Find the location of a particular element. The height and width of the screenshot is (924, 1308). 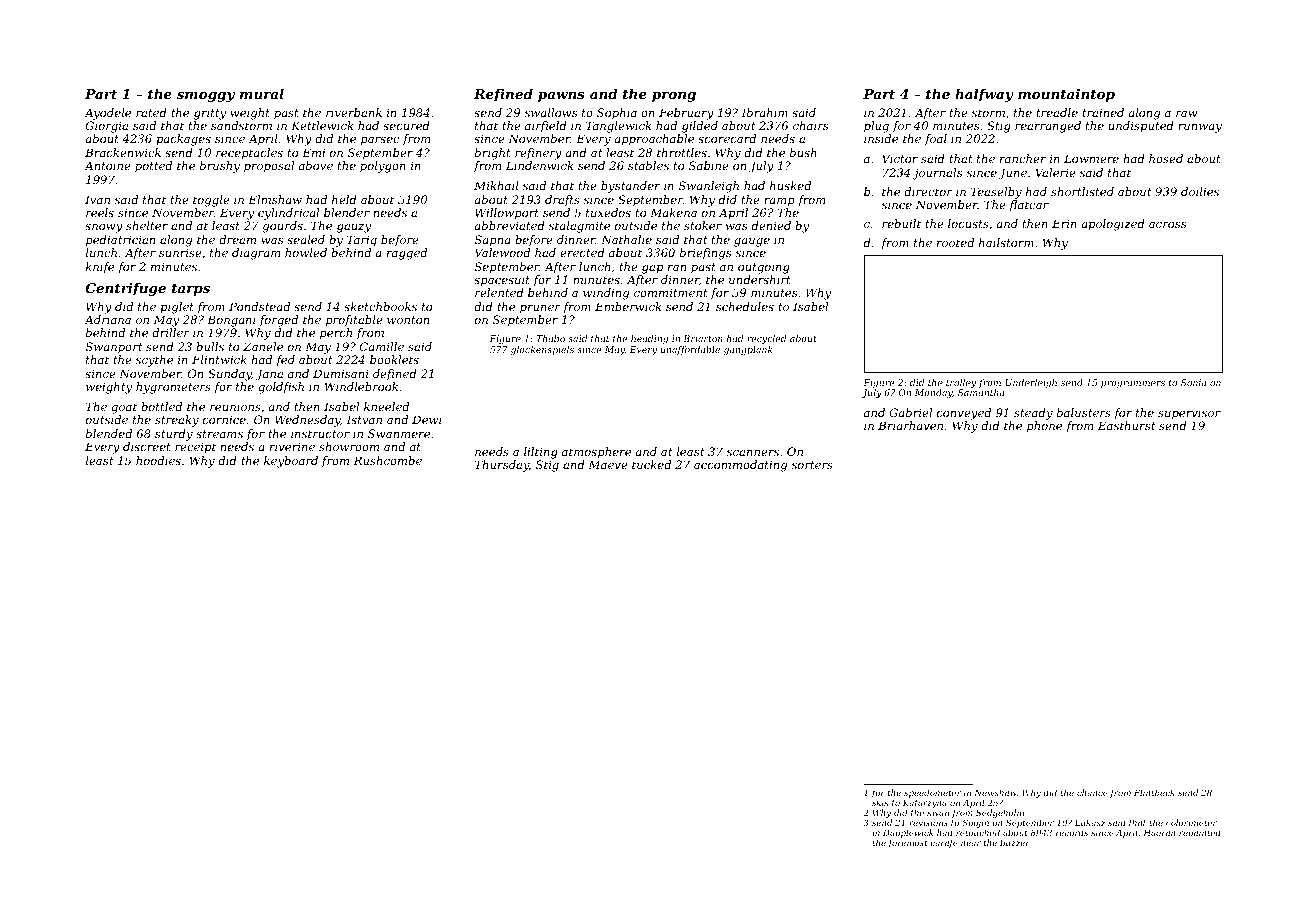

halfway is located at coordinates (984, 95).
